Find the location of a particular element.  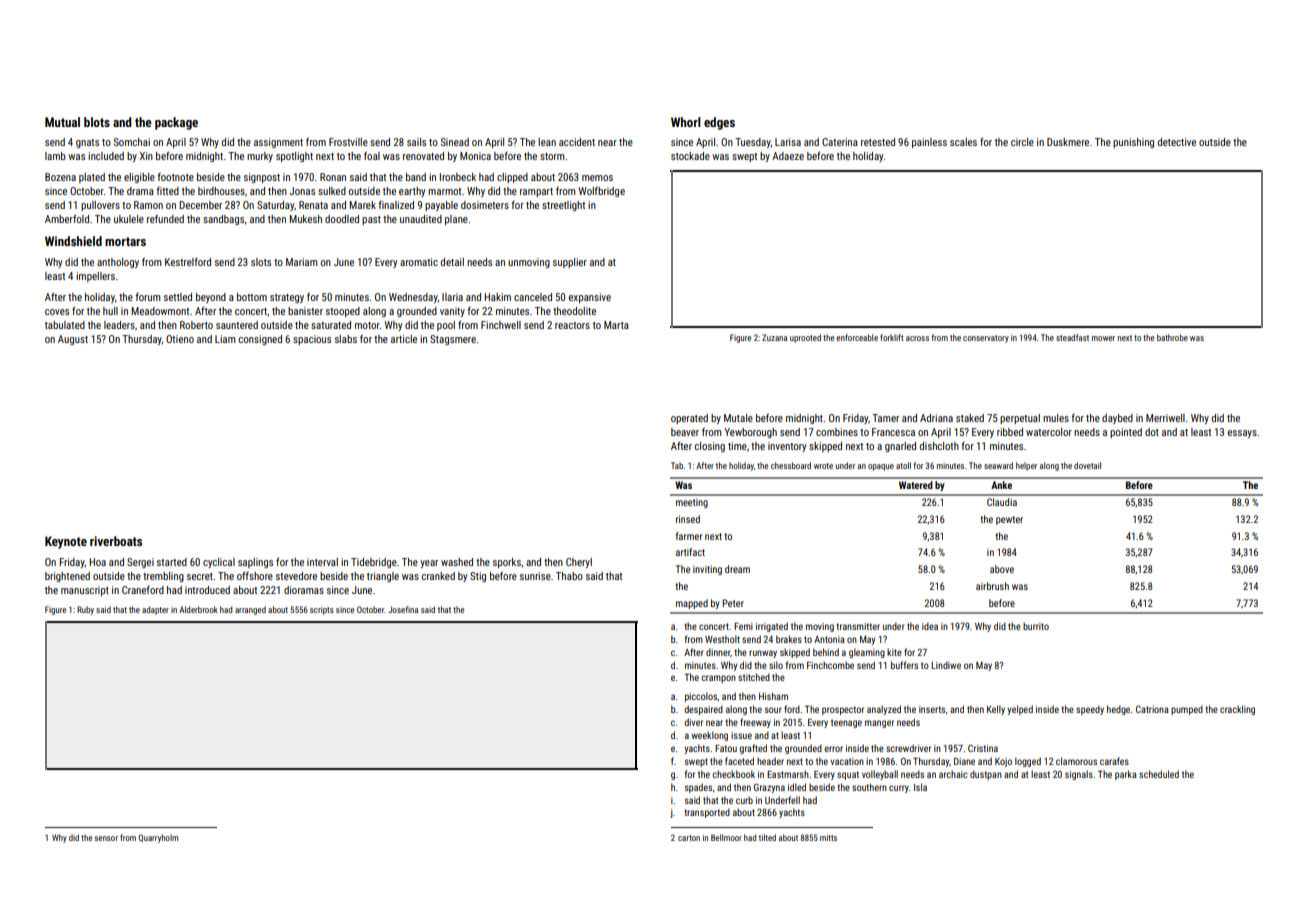

Frostville is located at coordinates (348, 142).
